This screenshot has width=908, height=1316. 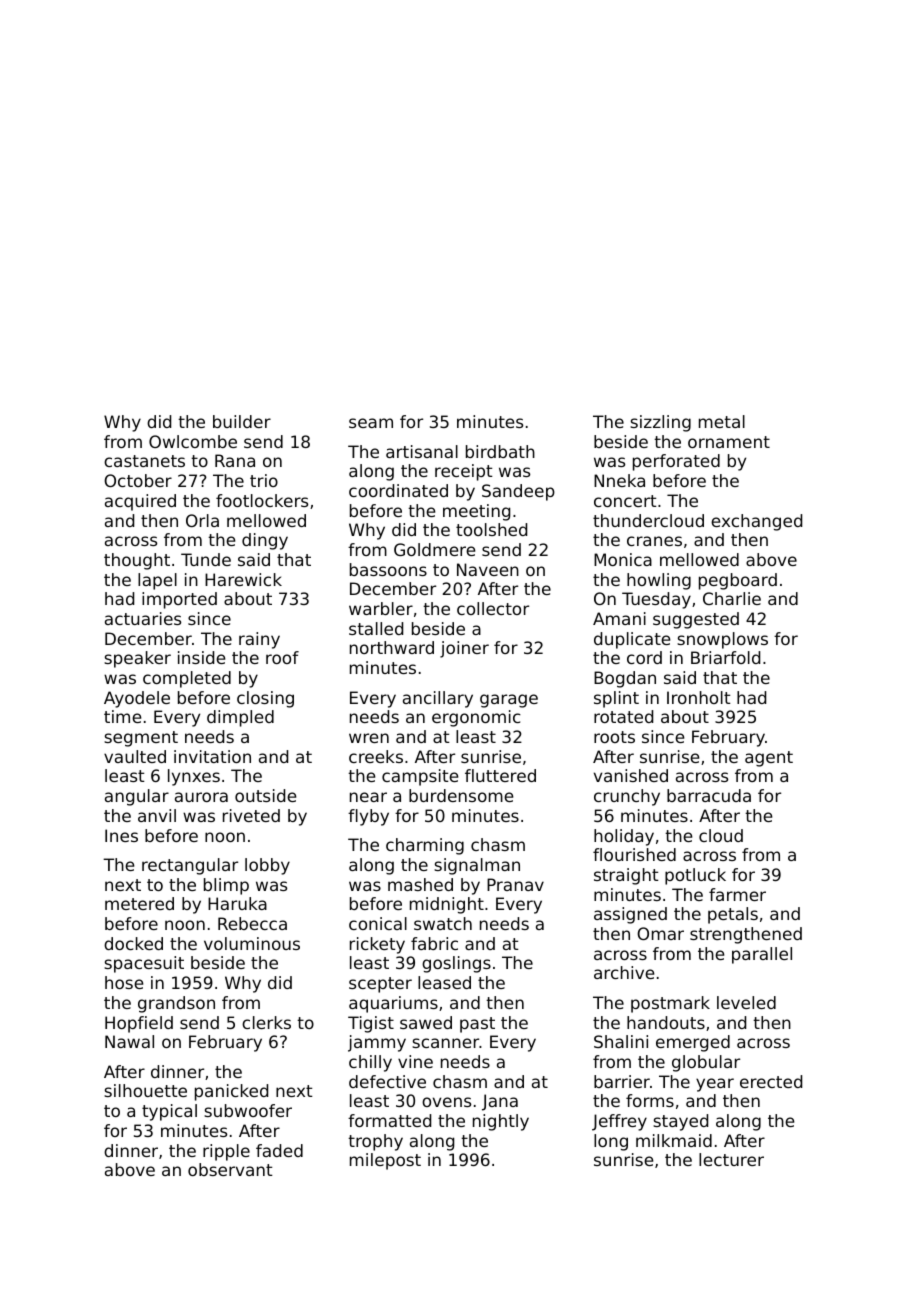 What do you see at coordinates (385, 1161) in the screenshot?
I see `milepost` at bounding box center [385, 1161].
